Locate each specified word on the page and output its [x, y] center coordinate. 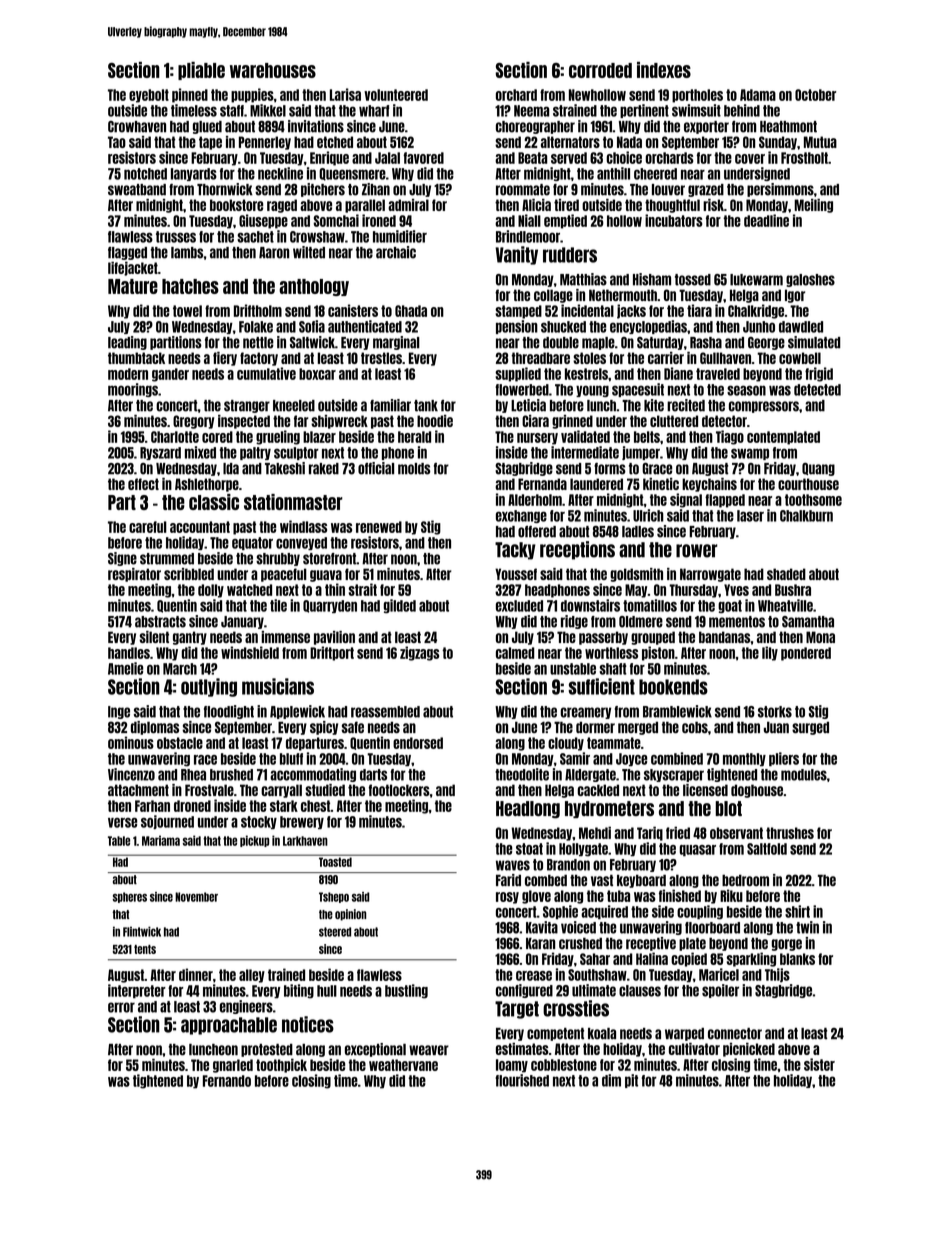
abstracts [160, 622]
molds [414, 469]
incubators [674, 220]
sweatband [137, 190]
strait [363, 589]
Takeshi [285, 468]
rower [697, 551]
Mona [820, 637]
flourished [522, 1080]
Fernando [227, 1081]
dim [611, 1080]
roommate [523, 190]
